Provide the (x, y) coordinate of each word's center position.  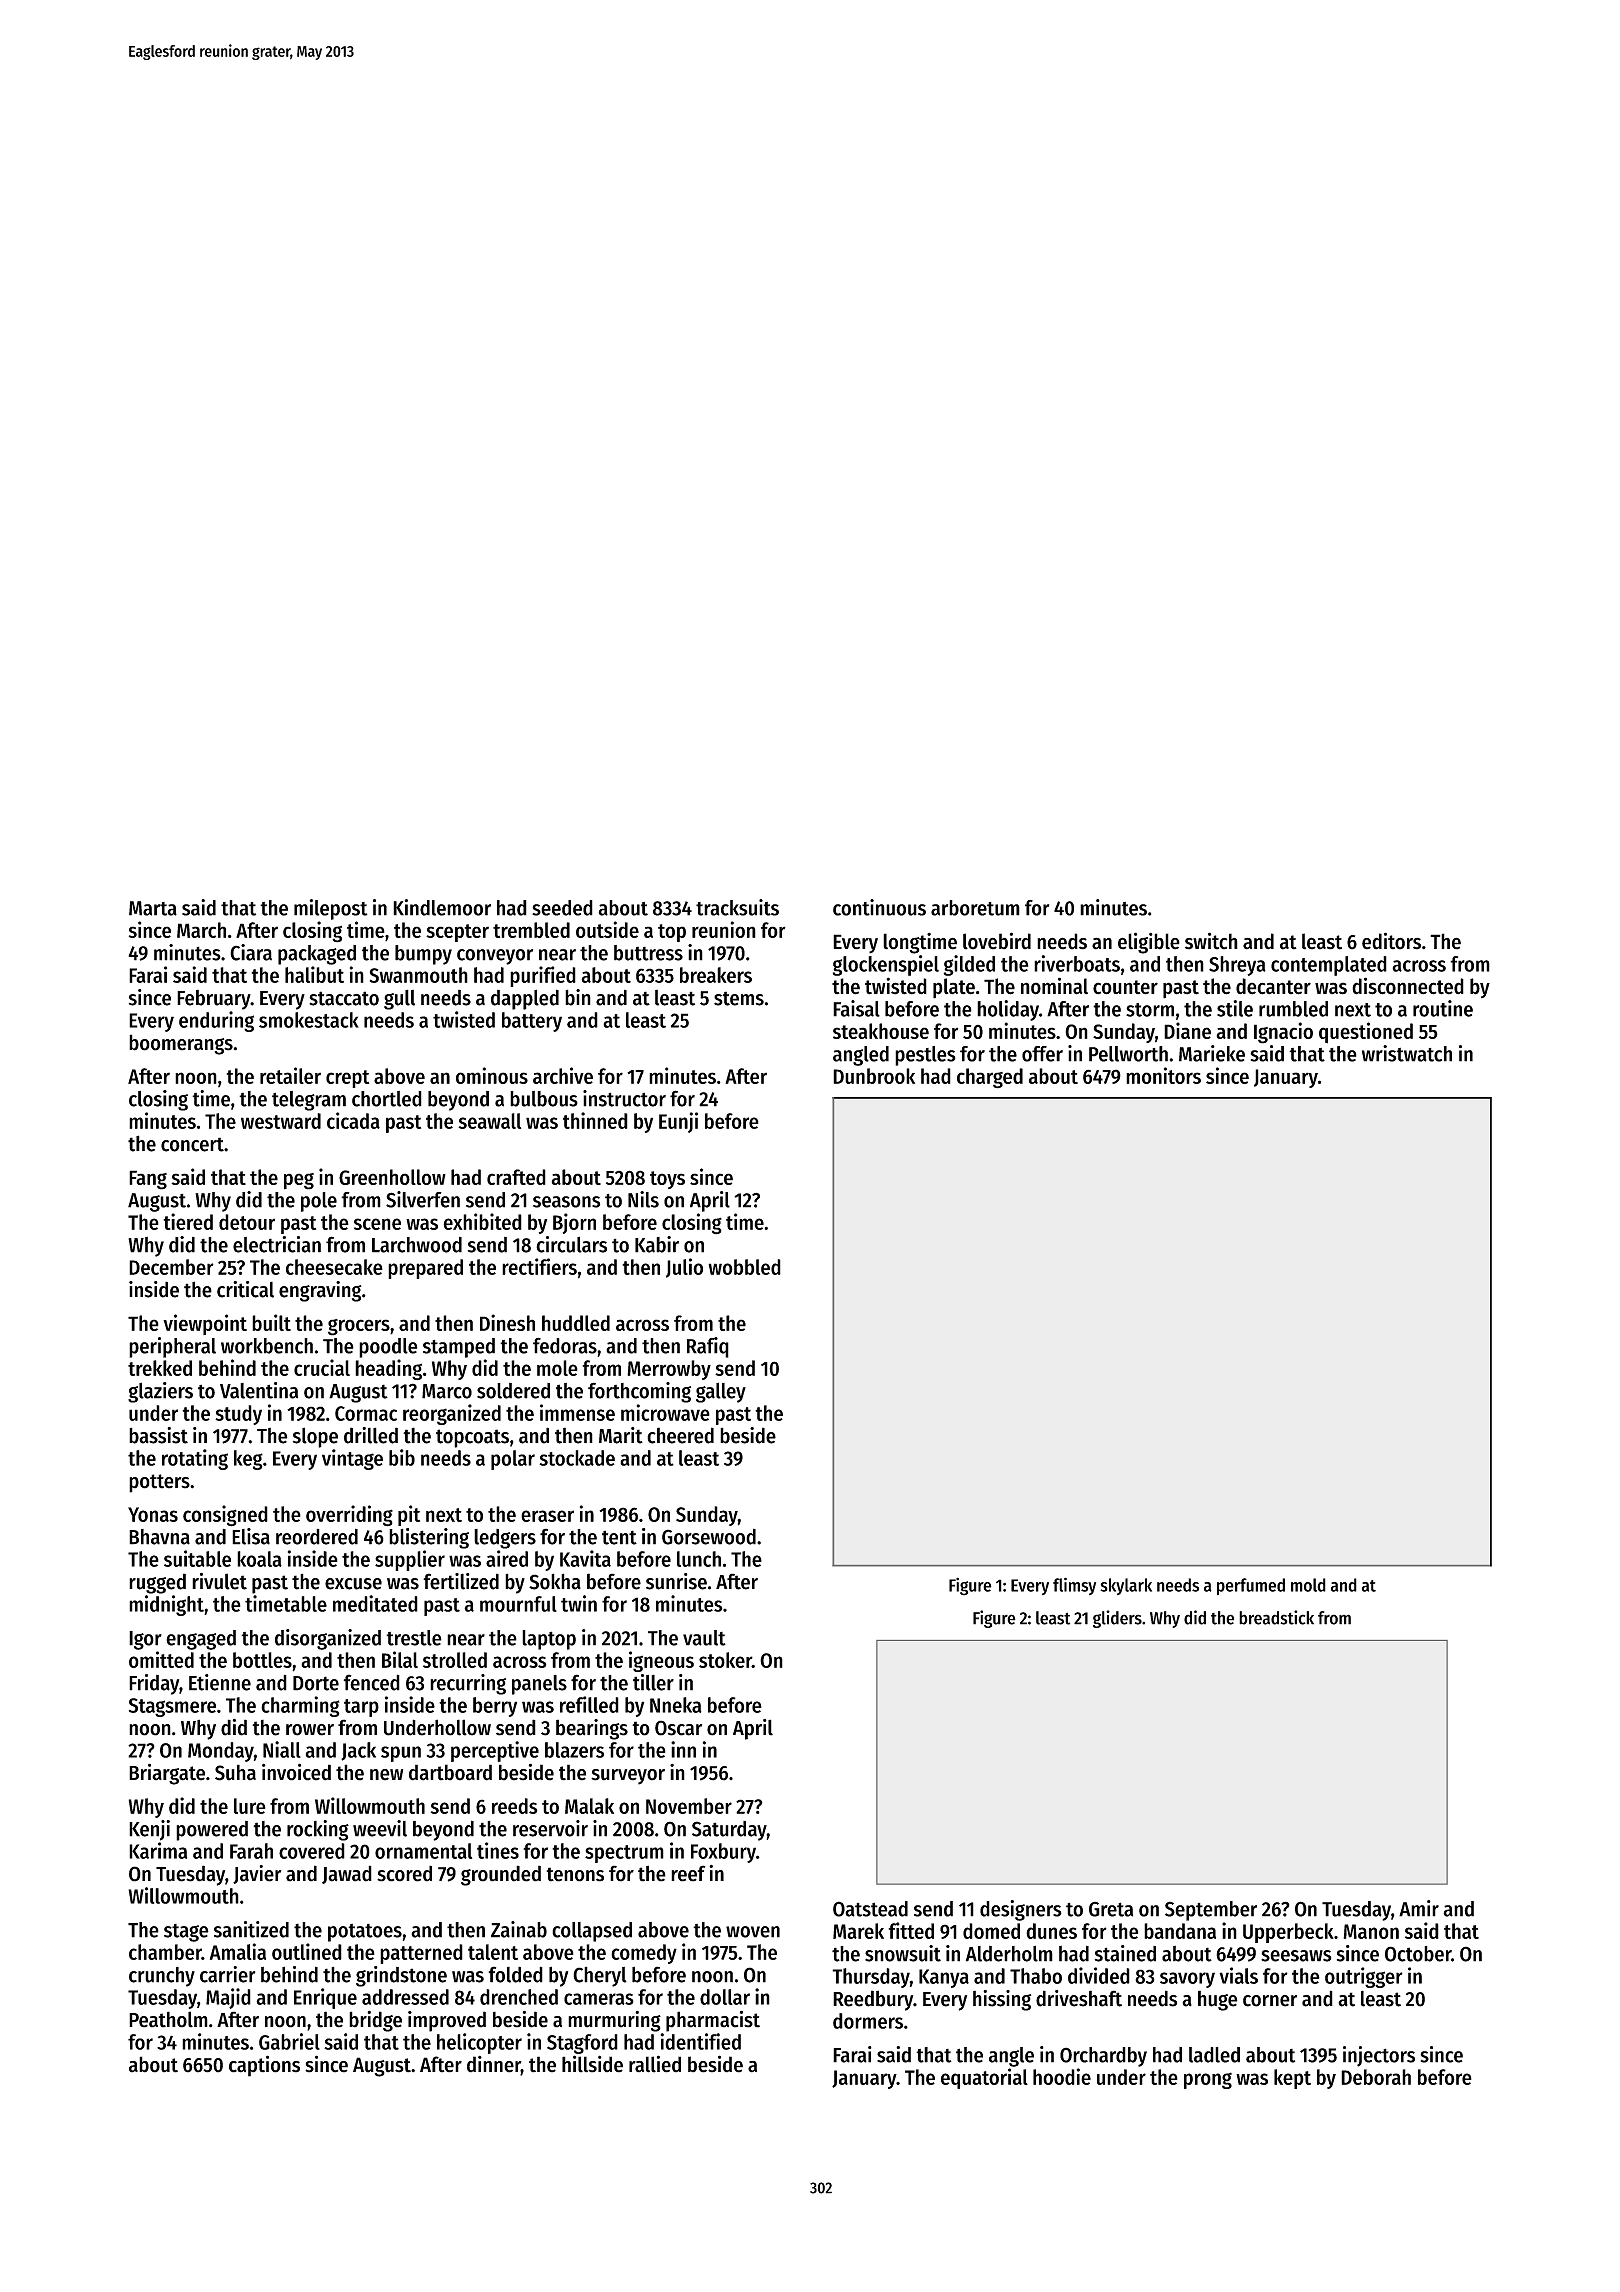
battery (532, 1022)
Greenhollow (392, 1177)
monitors (1163, 1075)
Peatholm (168, 2019)
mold (1308, 1585)
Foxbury (723, 1853)
